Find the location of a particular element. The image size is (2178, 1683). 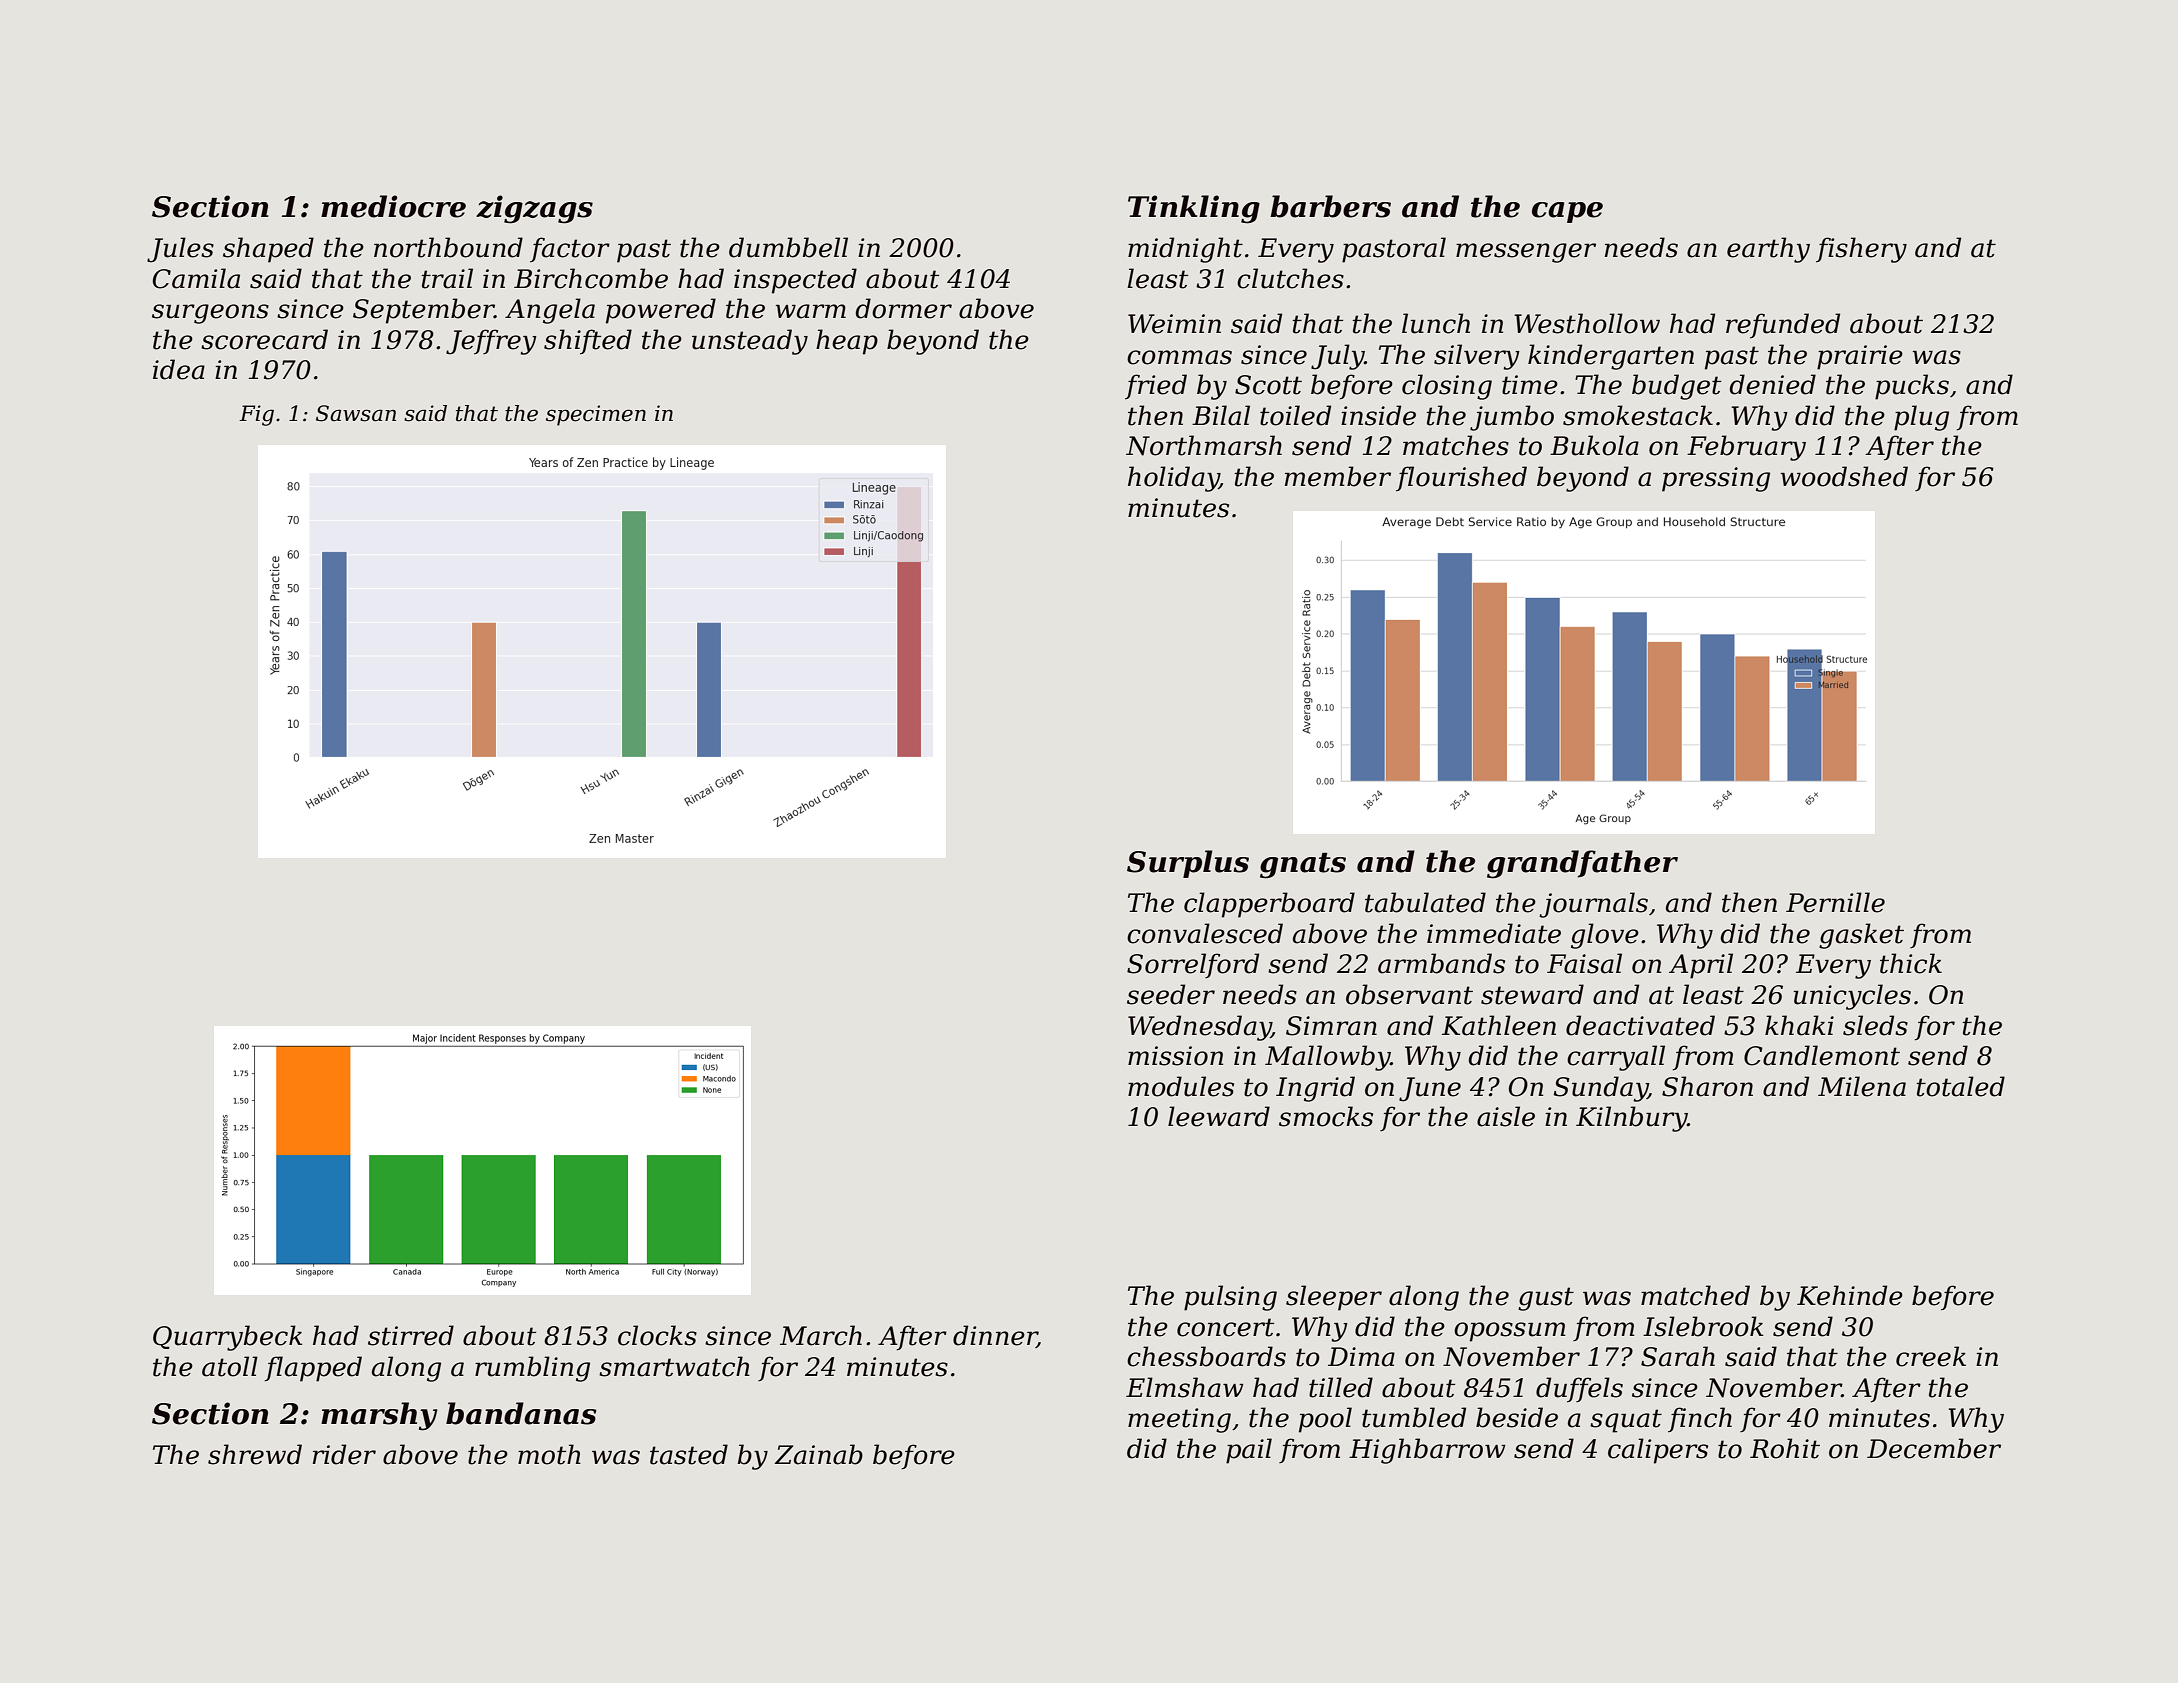

Quarrybeck is located at coordinates (227, 1338).
